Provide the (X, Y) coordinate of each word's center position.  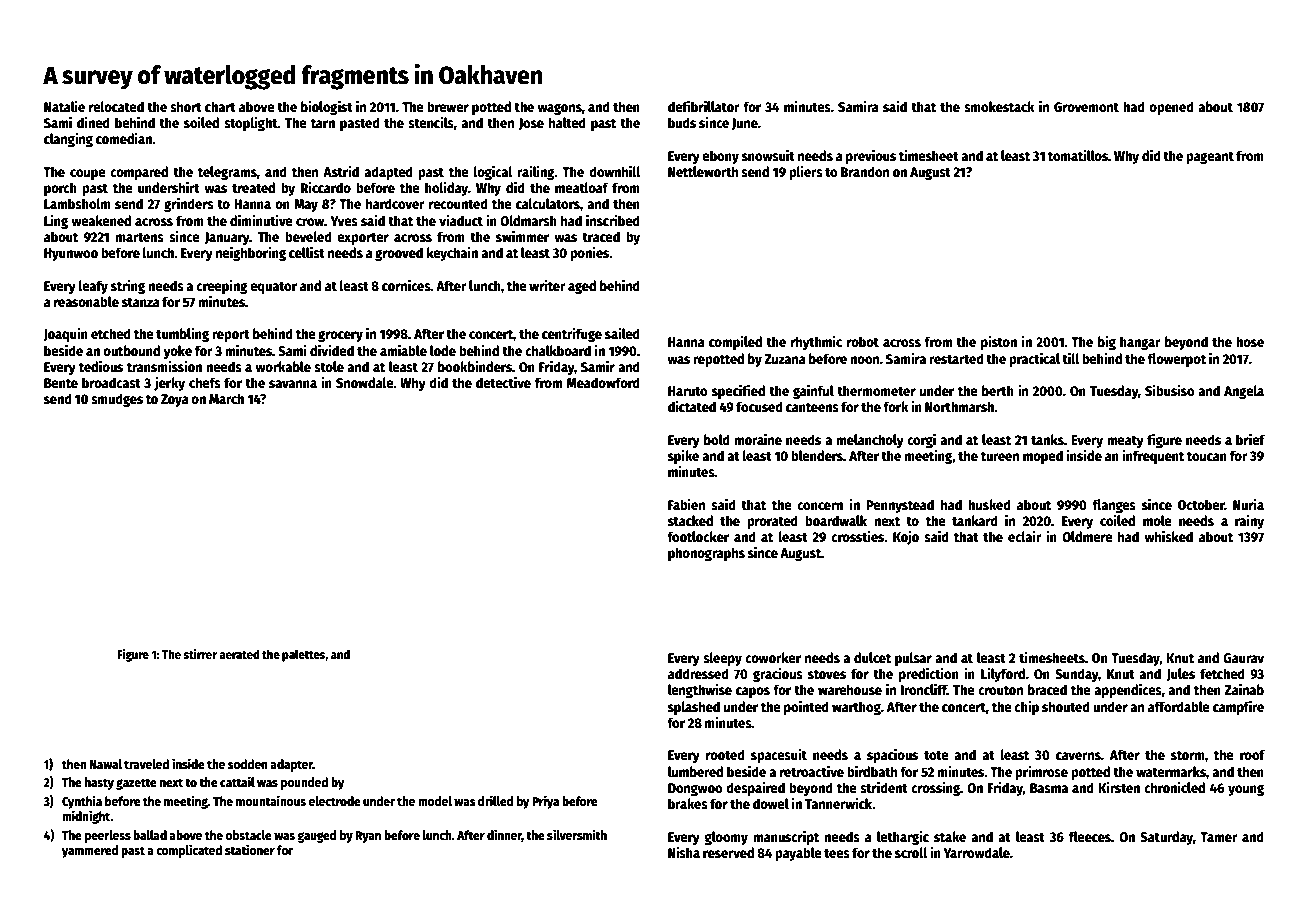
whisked (1169, 536)
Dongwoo (695, 789)
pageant (1210, 158)
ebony (720, 157)
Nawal (106, 764)
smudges (117, 400)
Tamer (1218, 837)
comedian (124, 138)
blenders (817, 455)
